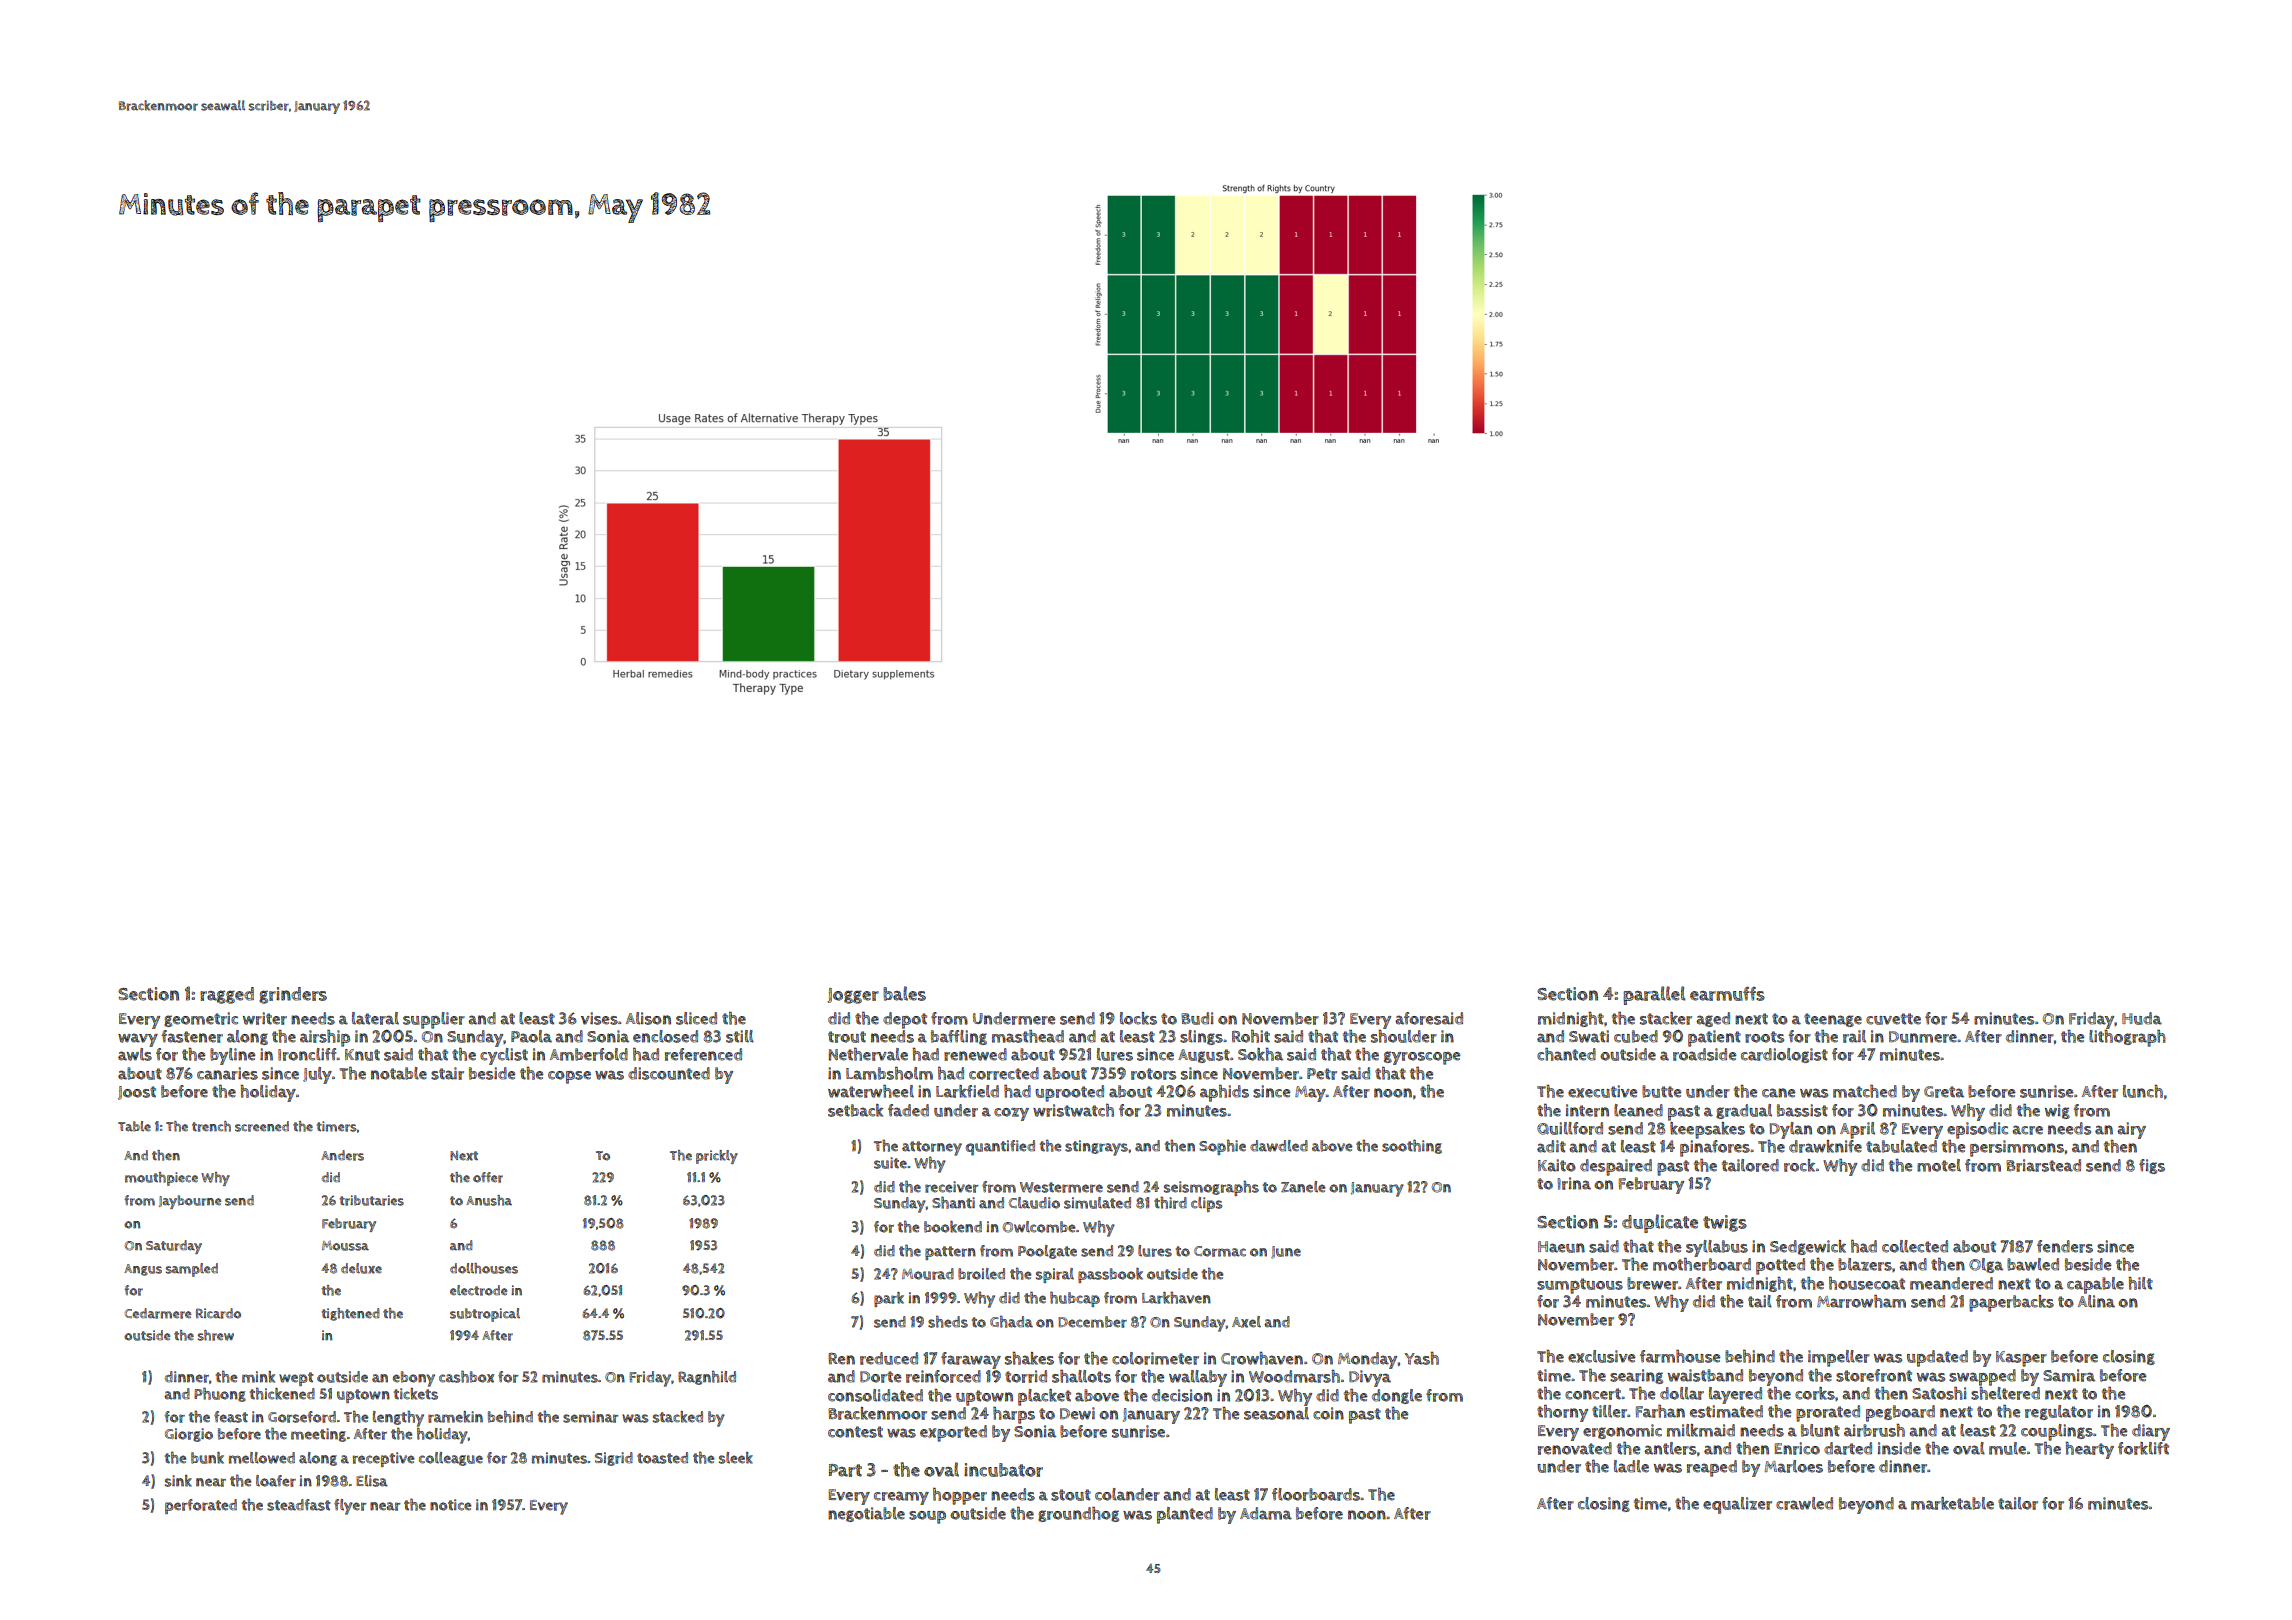  What do you see at coordinates (178, 1481) in the screenshot?
I see `sink` at bounding box center [178, 1481].
